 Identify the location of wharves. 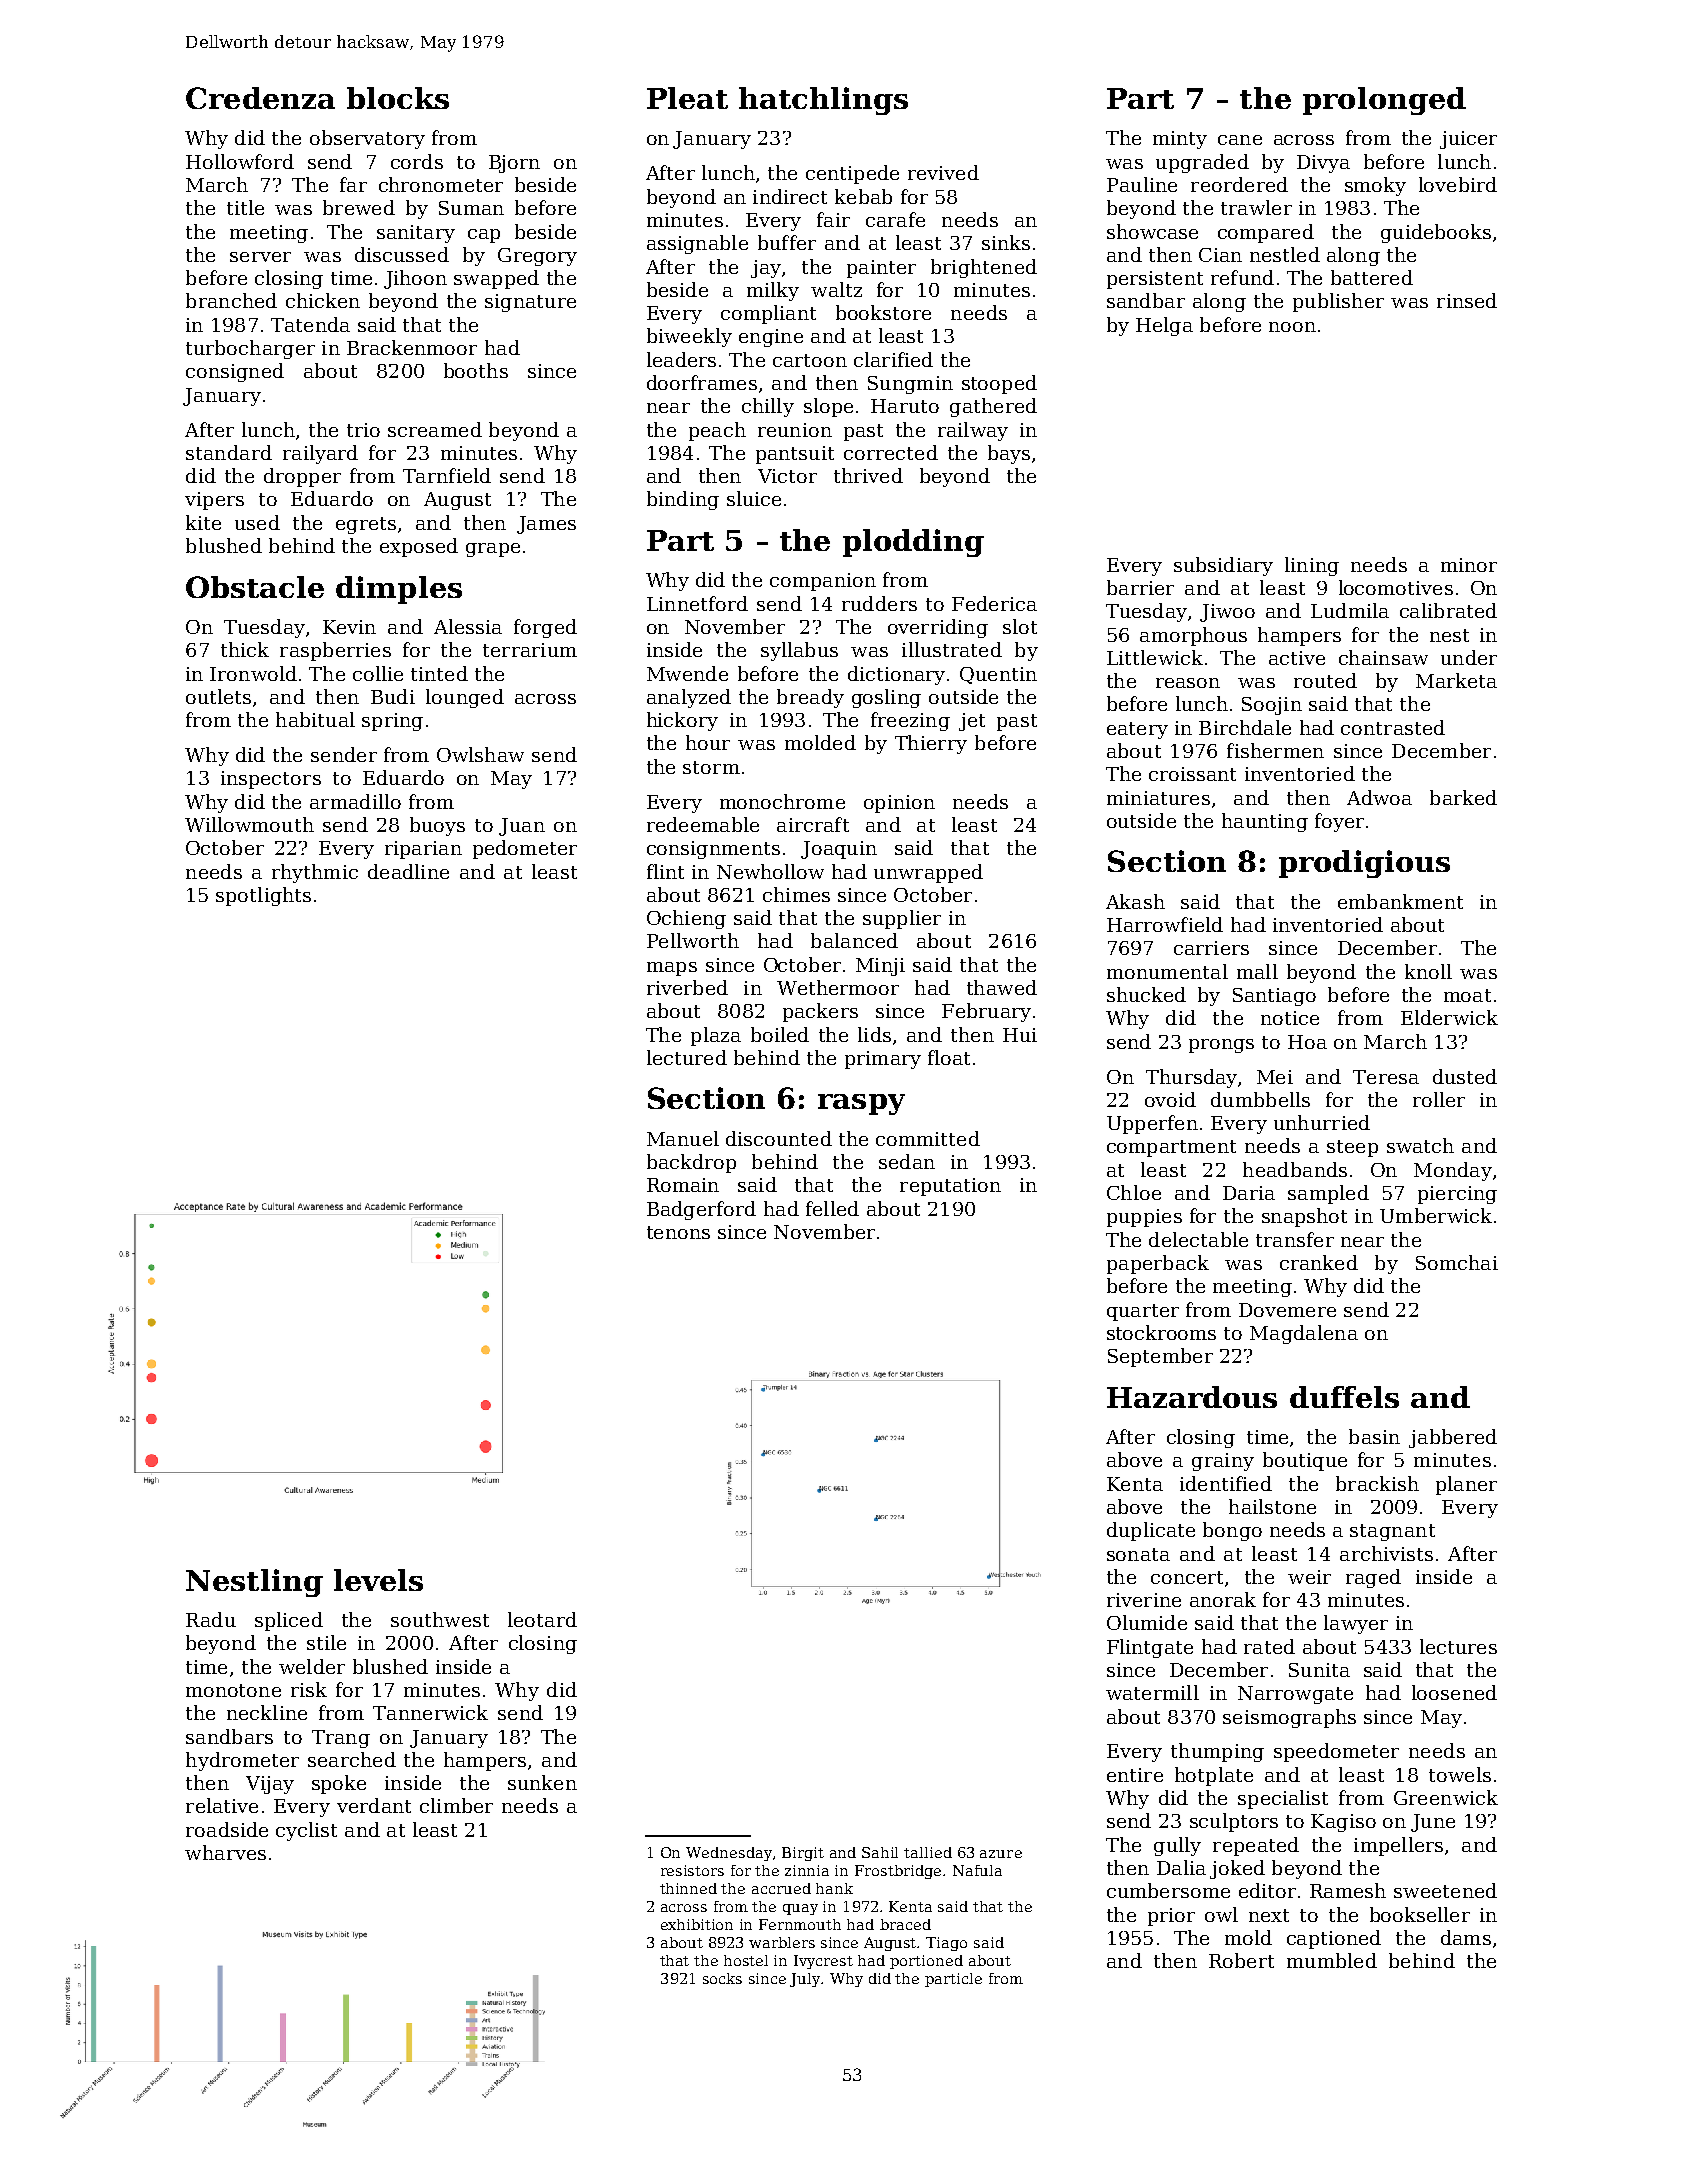
(225, 1852).
